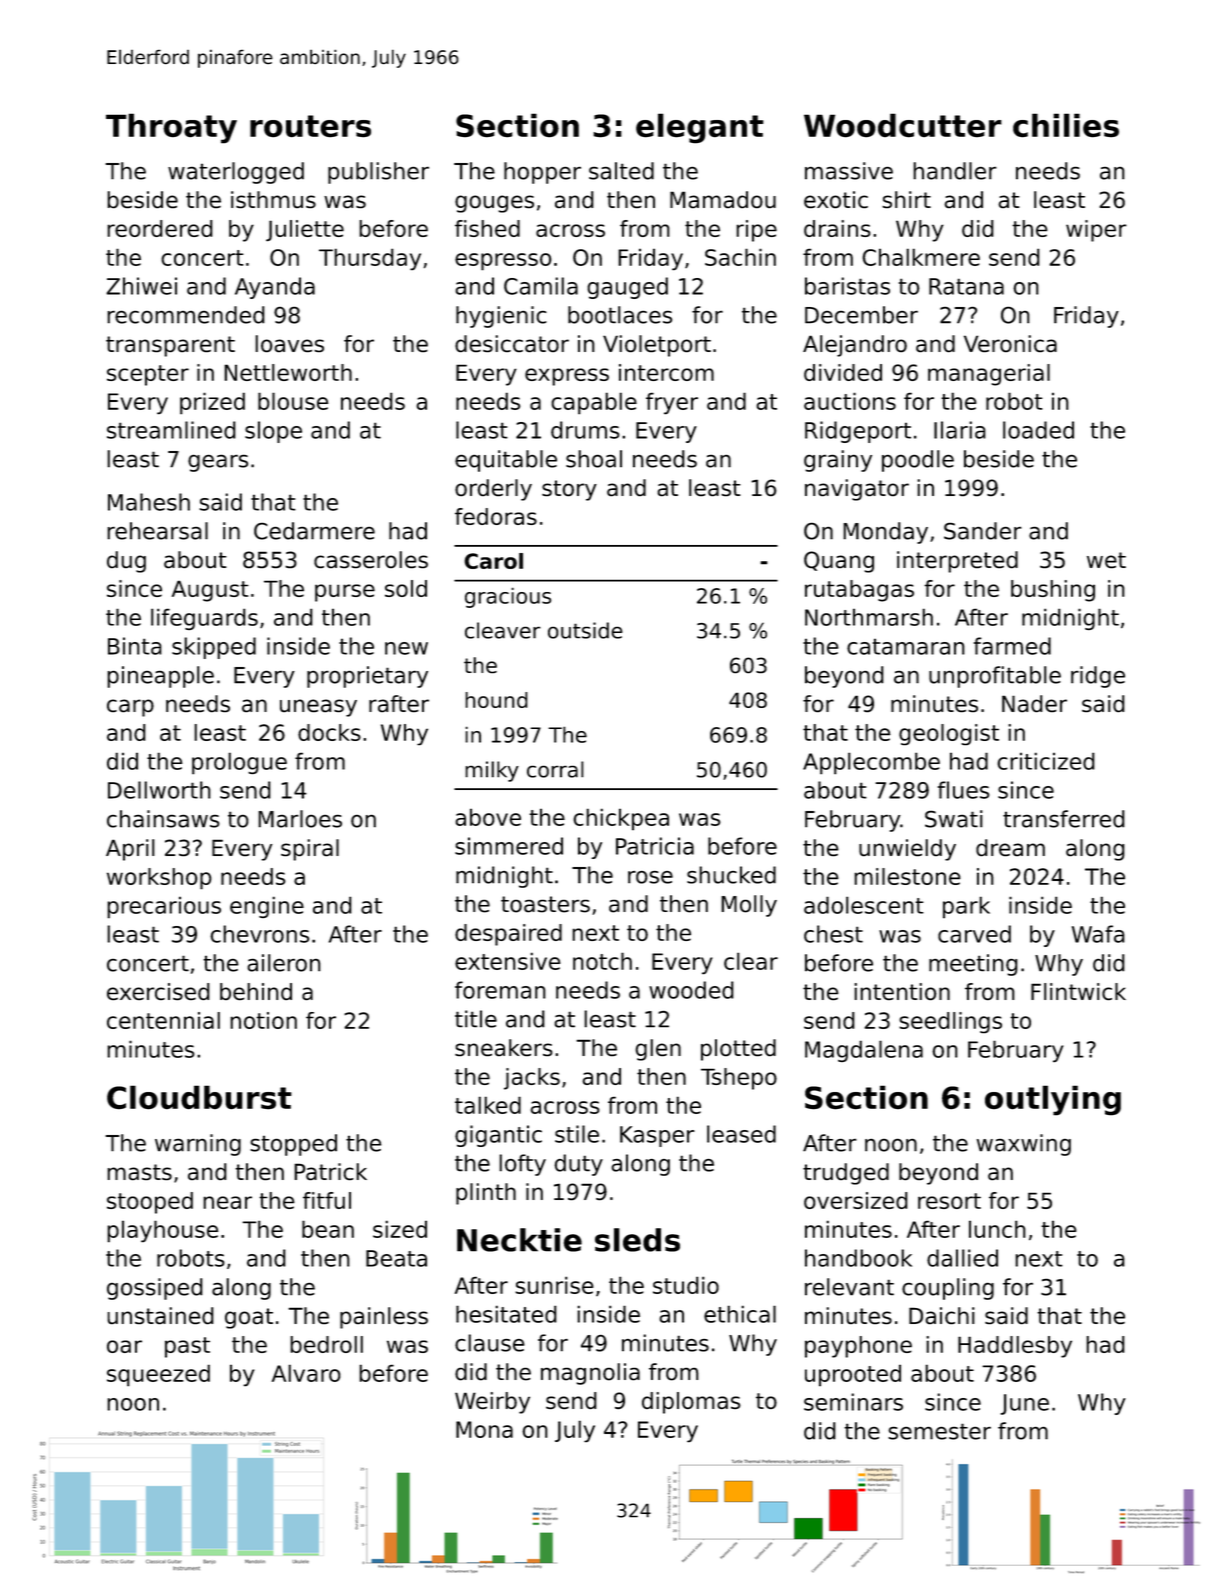  Describe the element at coordinates (700, 128) in the screenshot. I see `elegant` at that location.
